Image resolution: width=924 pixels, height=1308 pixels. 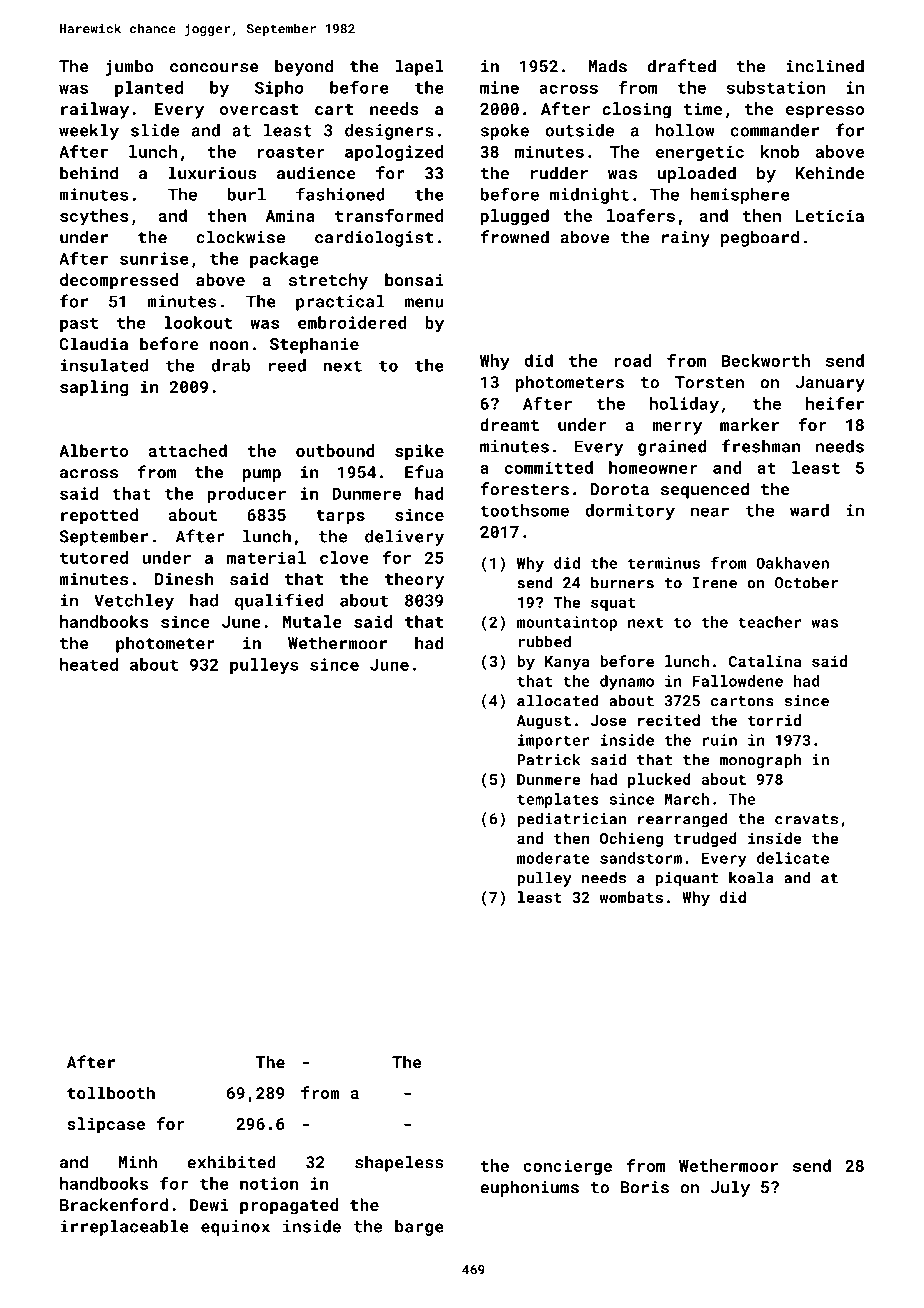 I want to click on rainy, so click(x=686, y=239).
